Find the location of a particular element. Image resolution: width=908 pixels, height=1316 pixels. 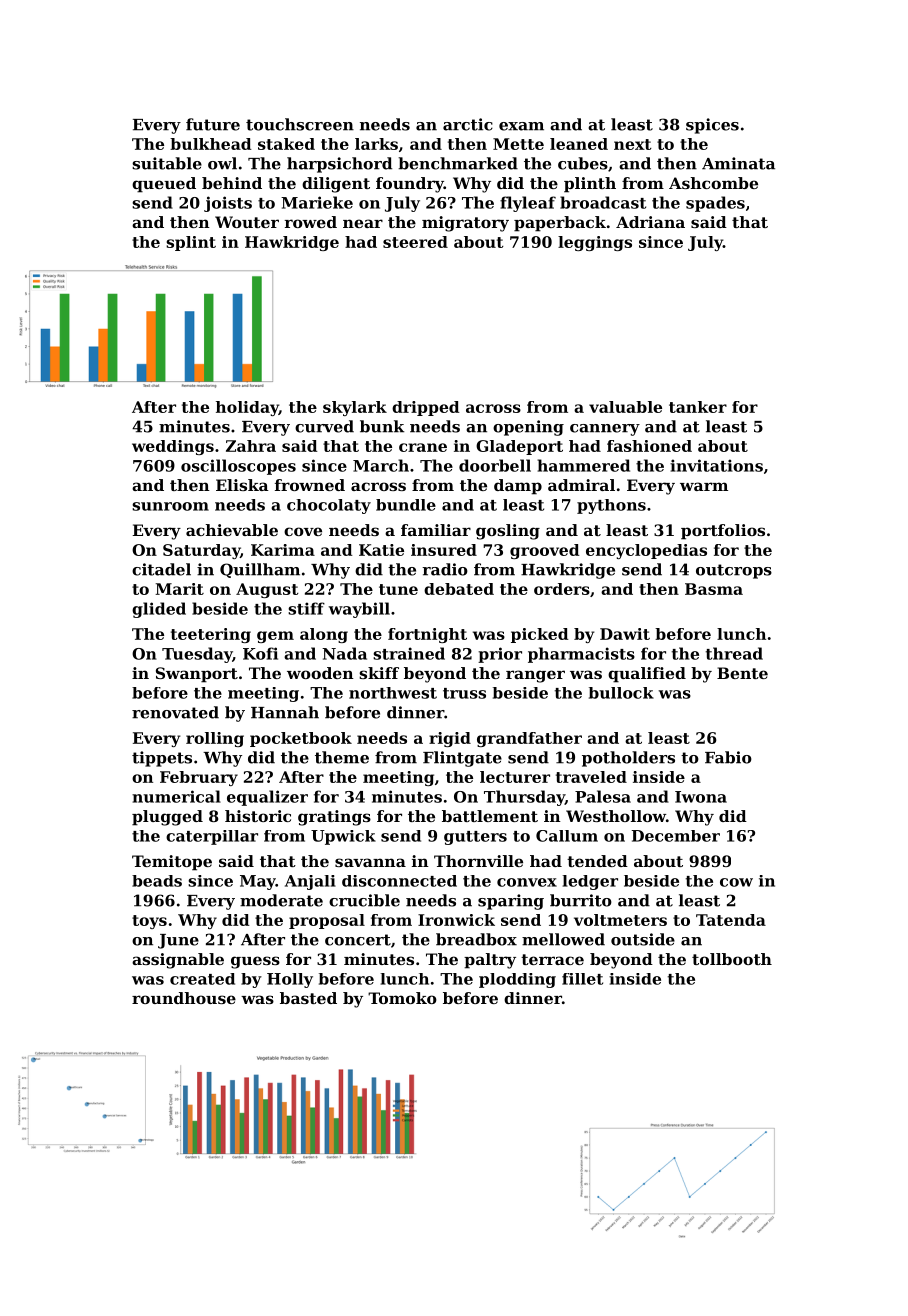

Tomoko is located at coordinates (402, 998).
